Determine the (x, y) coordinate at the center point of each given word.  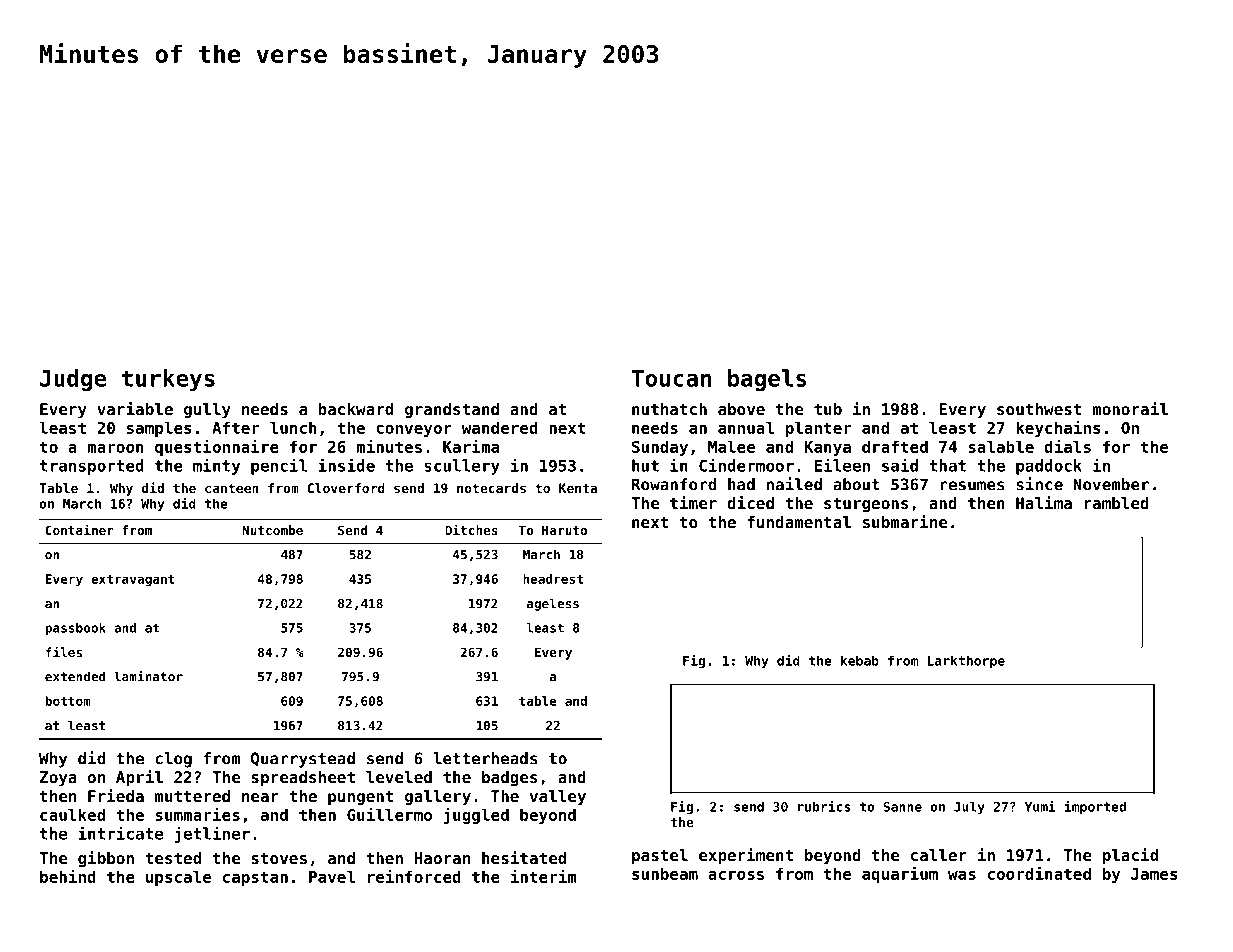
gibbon (106, 859)
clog (173, 760)
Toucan (671, 378)
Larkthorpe (966, 661)
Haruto (564, 530)
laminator (148, 676)
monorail (1130, 408)
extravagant (133, 581)
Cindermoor (746, 465)
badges (510, 779)
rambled (1117, 503)
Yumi (1040, 806)
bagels (767, 380)
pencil (279, 466)
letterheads (485, 758)
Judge (73, 380)
